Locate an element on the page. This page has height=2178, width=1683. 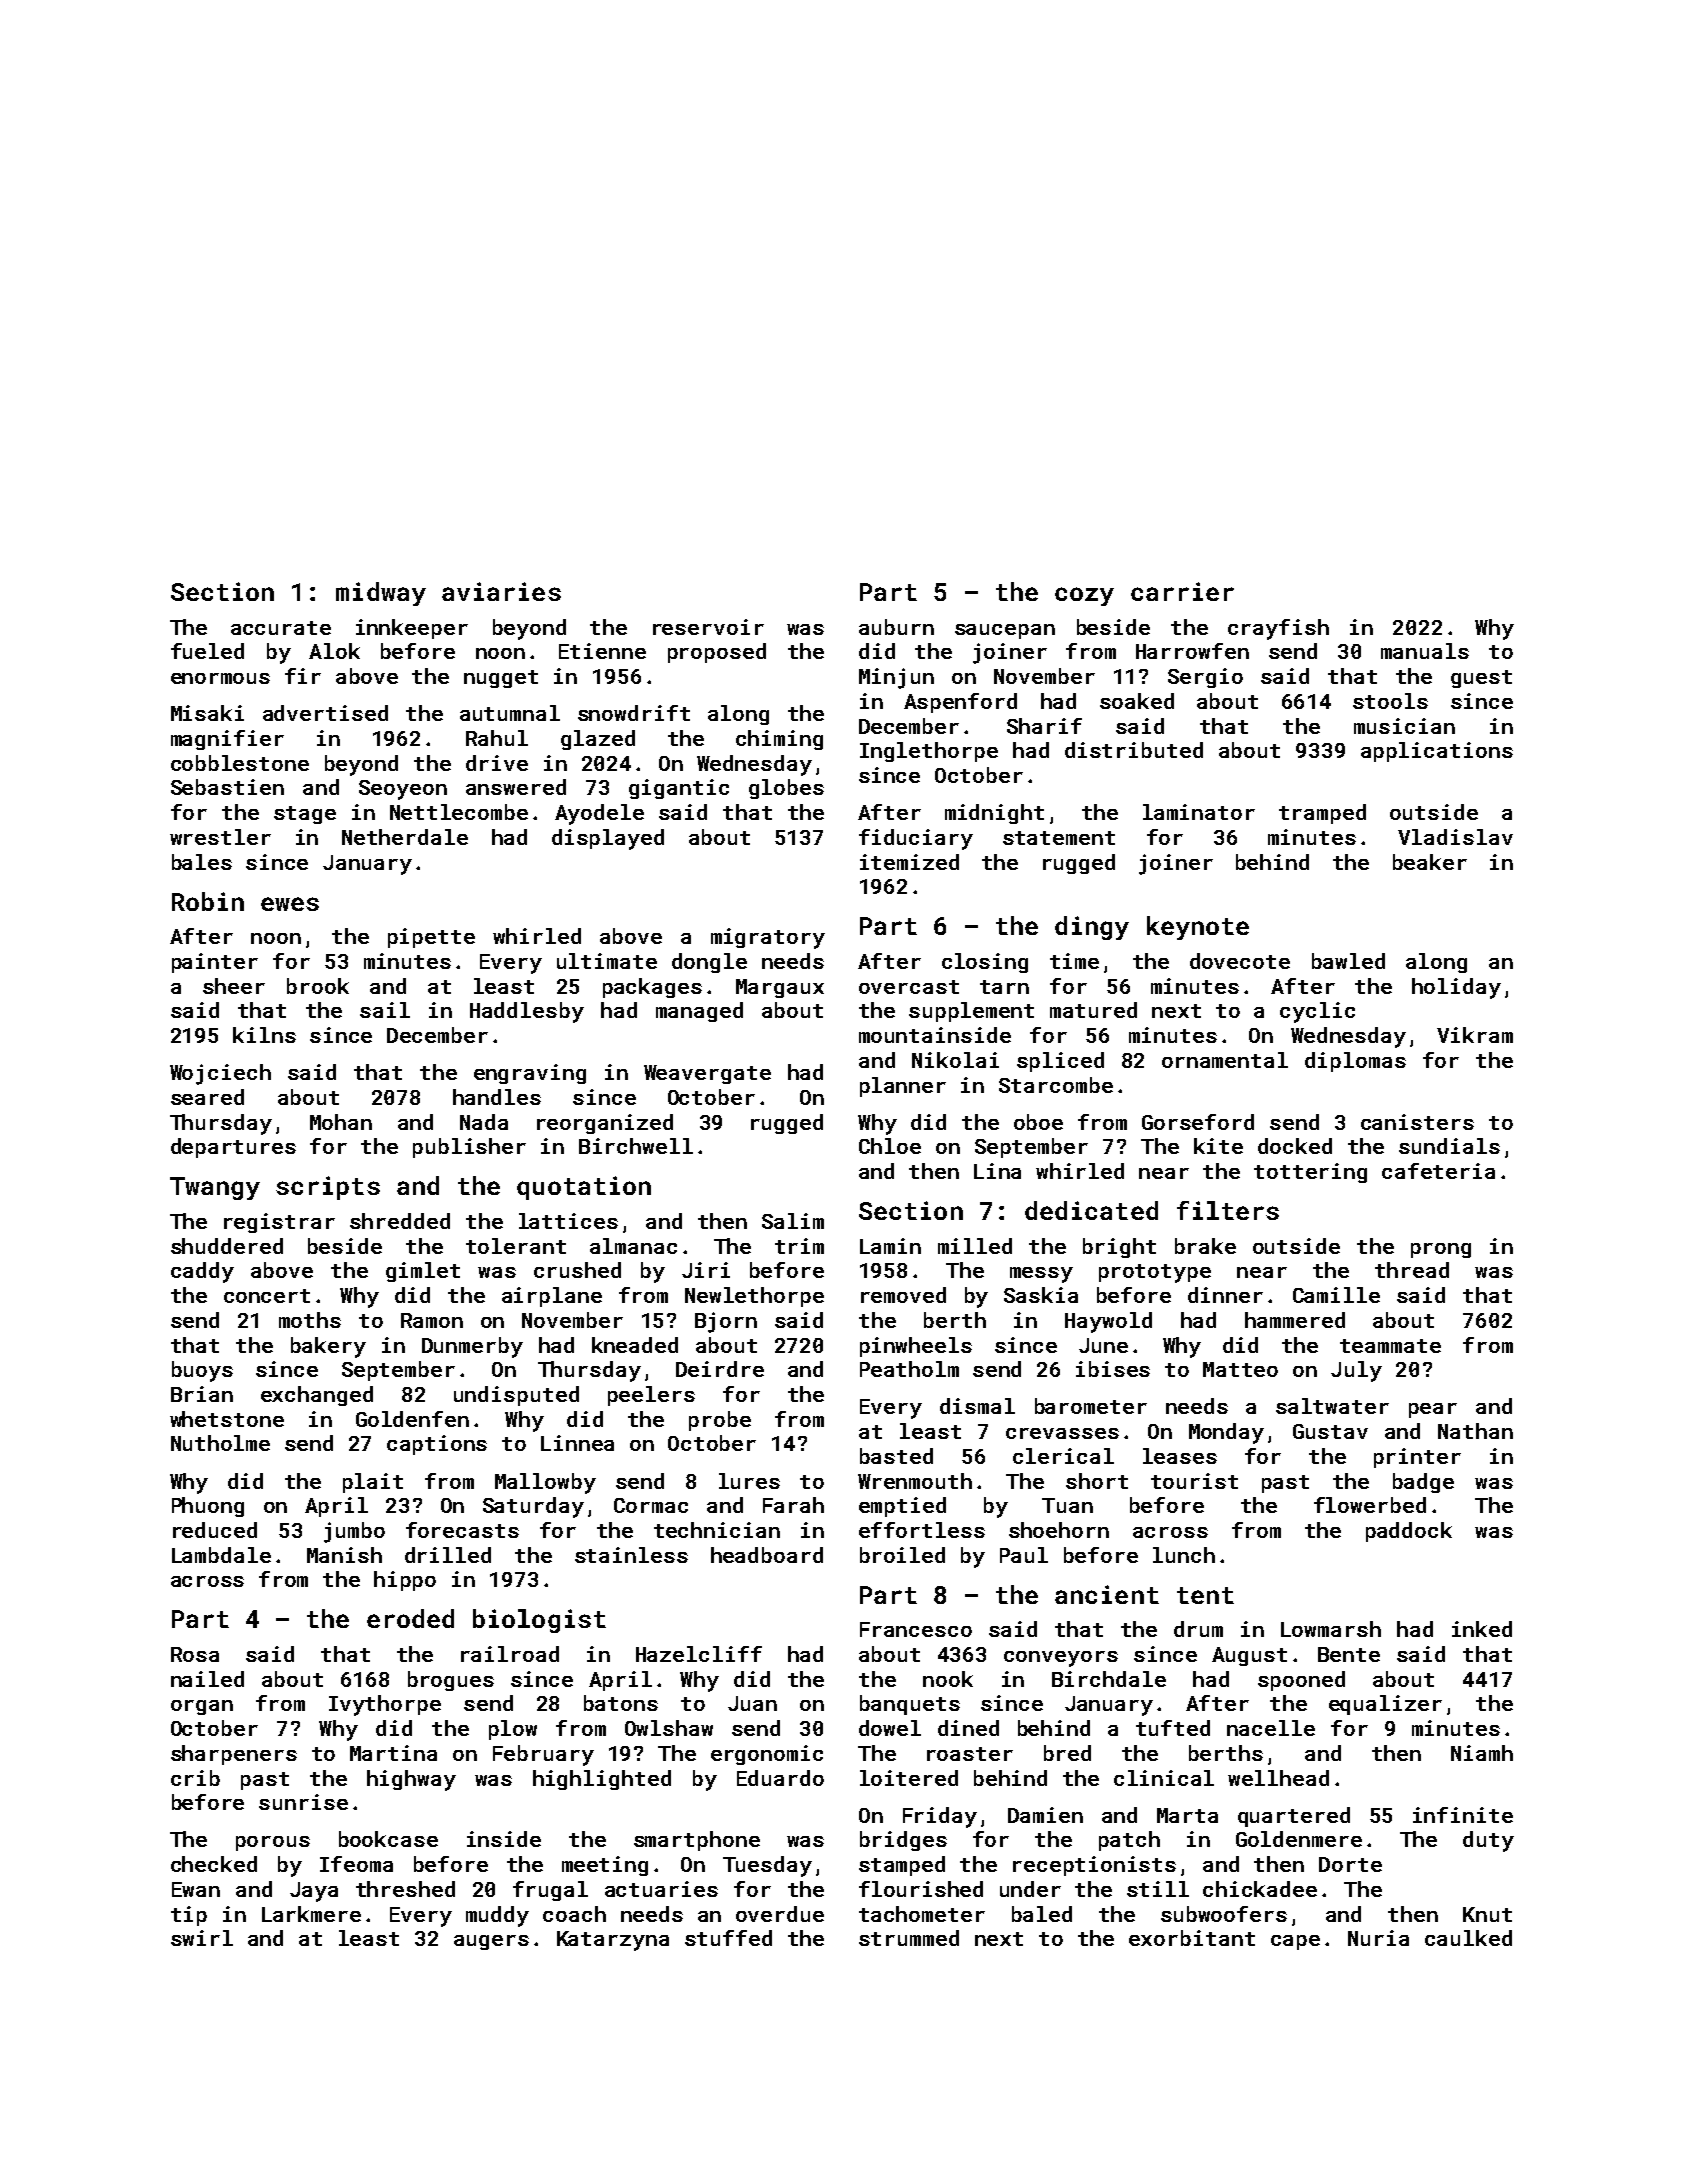
displayed is located at coordinates (608, 839).
